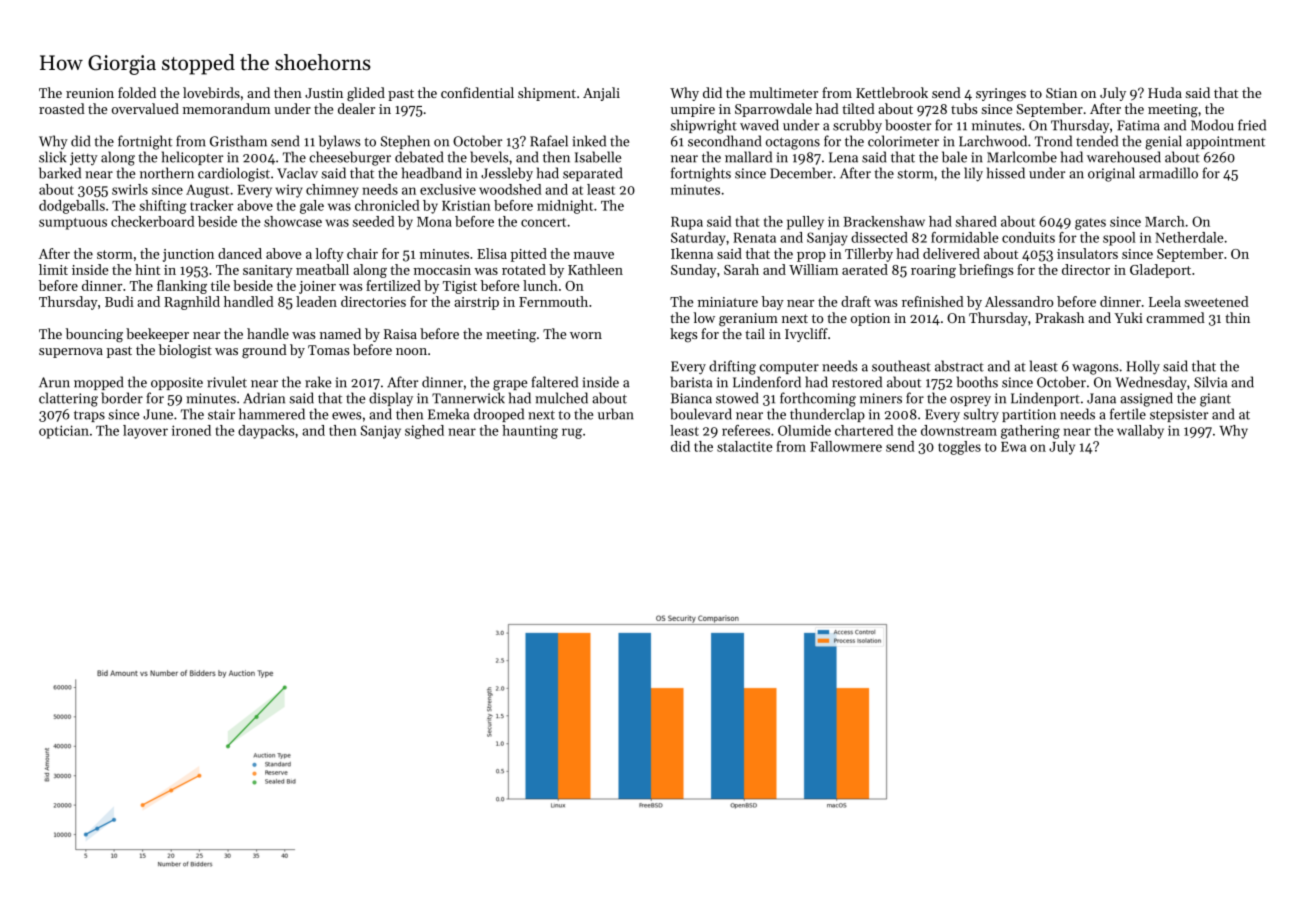 The height and width of the screenshot is (924, 1308). I want to click on gathering, so click(1030, 432).
